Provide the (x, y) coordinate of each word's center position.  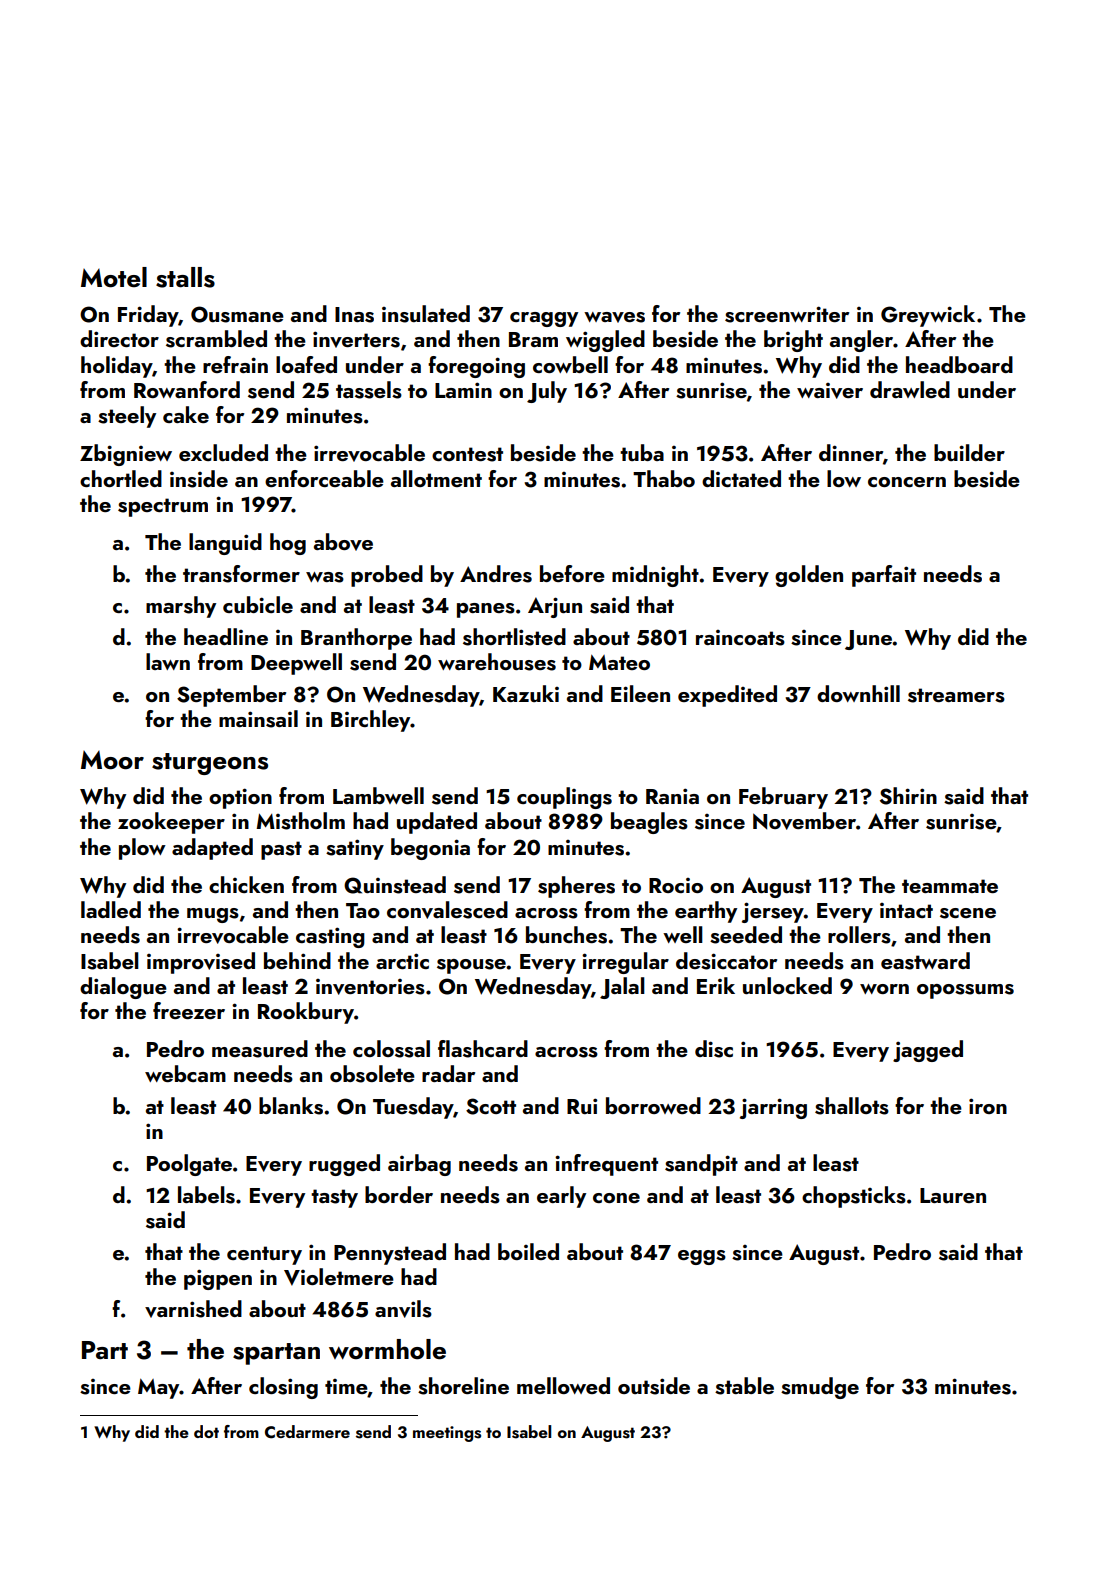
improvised (201, 963)
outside (654, 1386)
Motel (114, 277)
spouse (471, 966)
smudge (820, 1388)
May (158, 1389)
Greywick (928, 316)
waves (614, 317)
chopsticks (854, 1197)
